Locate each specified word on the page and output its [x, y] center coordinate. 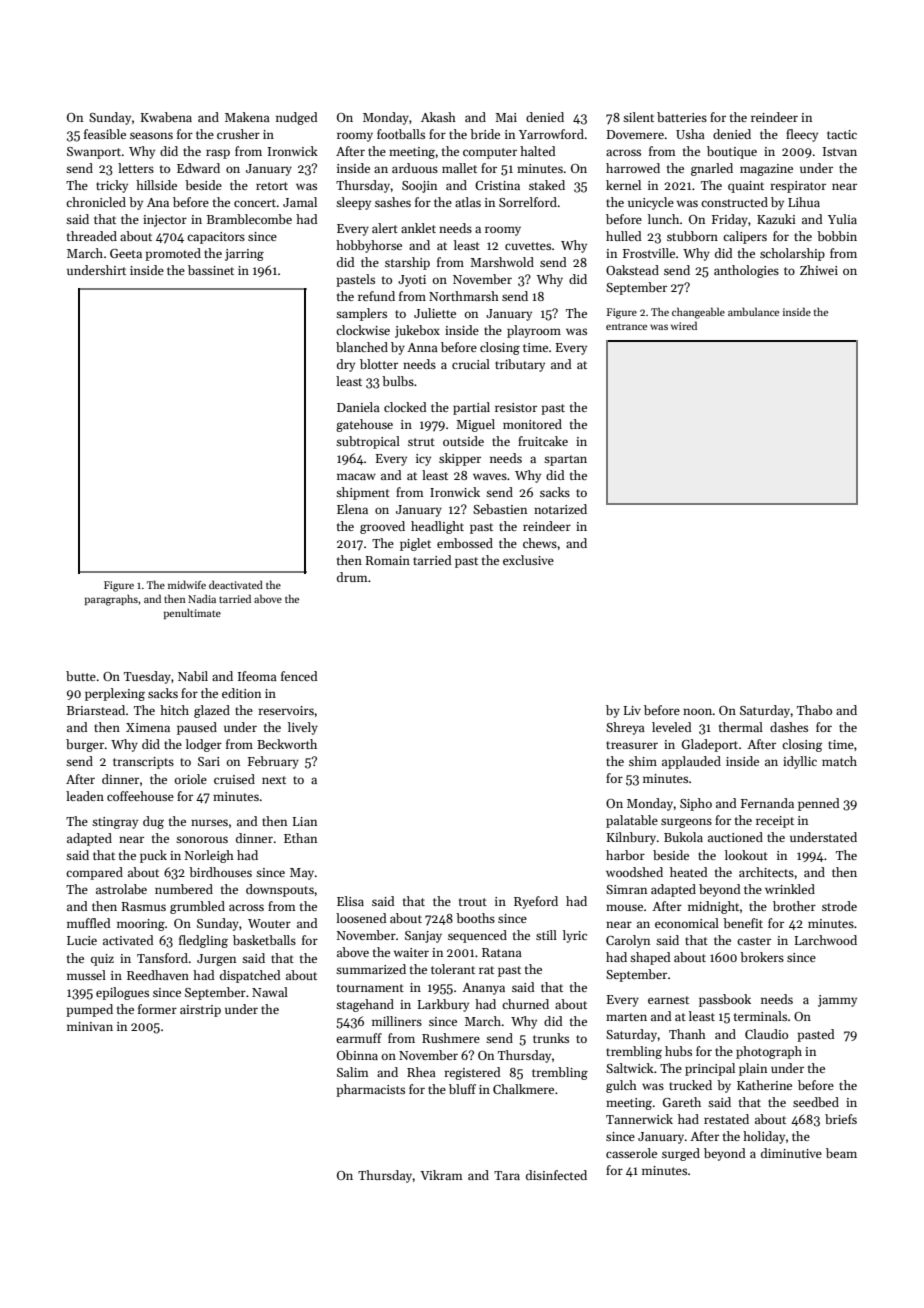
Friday [730, 220]
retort [272, 186]
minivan [90, 1026]
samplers [361, 314]
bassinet [211, 270]
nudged [297, 118]
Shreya [625, 728]
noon [698, 711]
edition [241, 693]
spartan [565, 460]
